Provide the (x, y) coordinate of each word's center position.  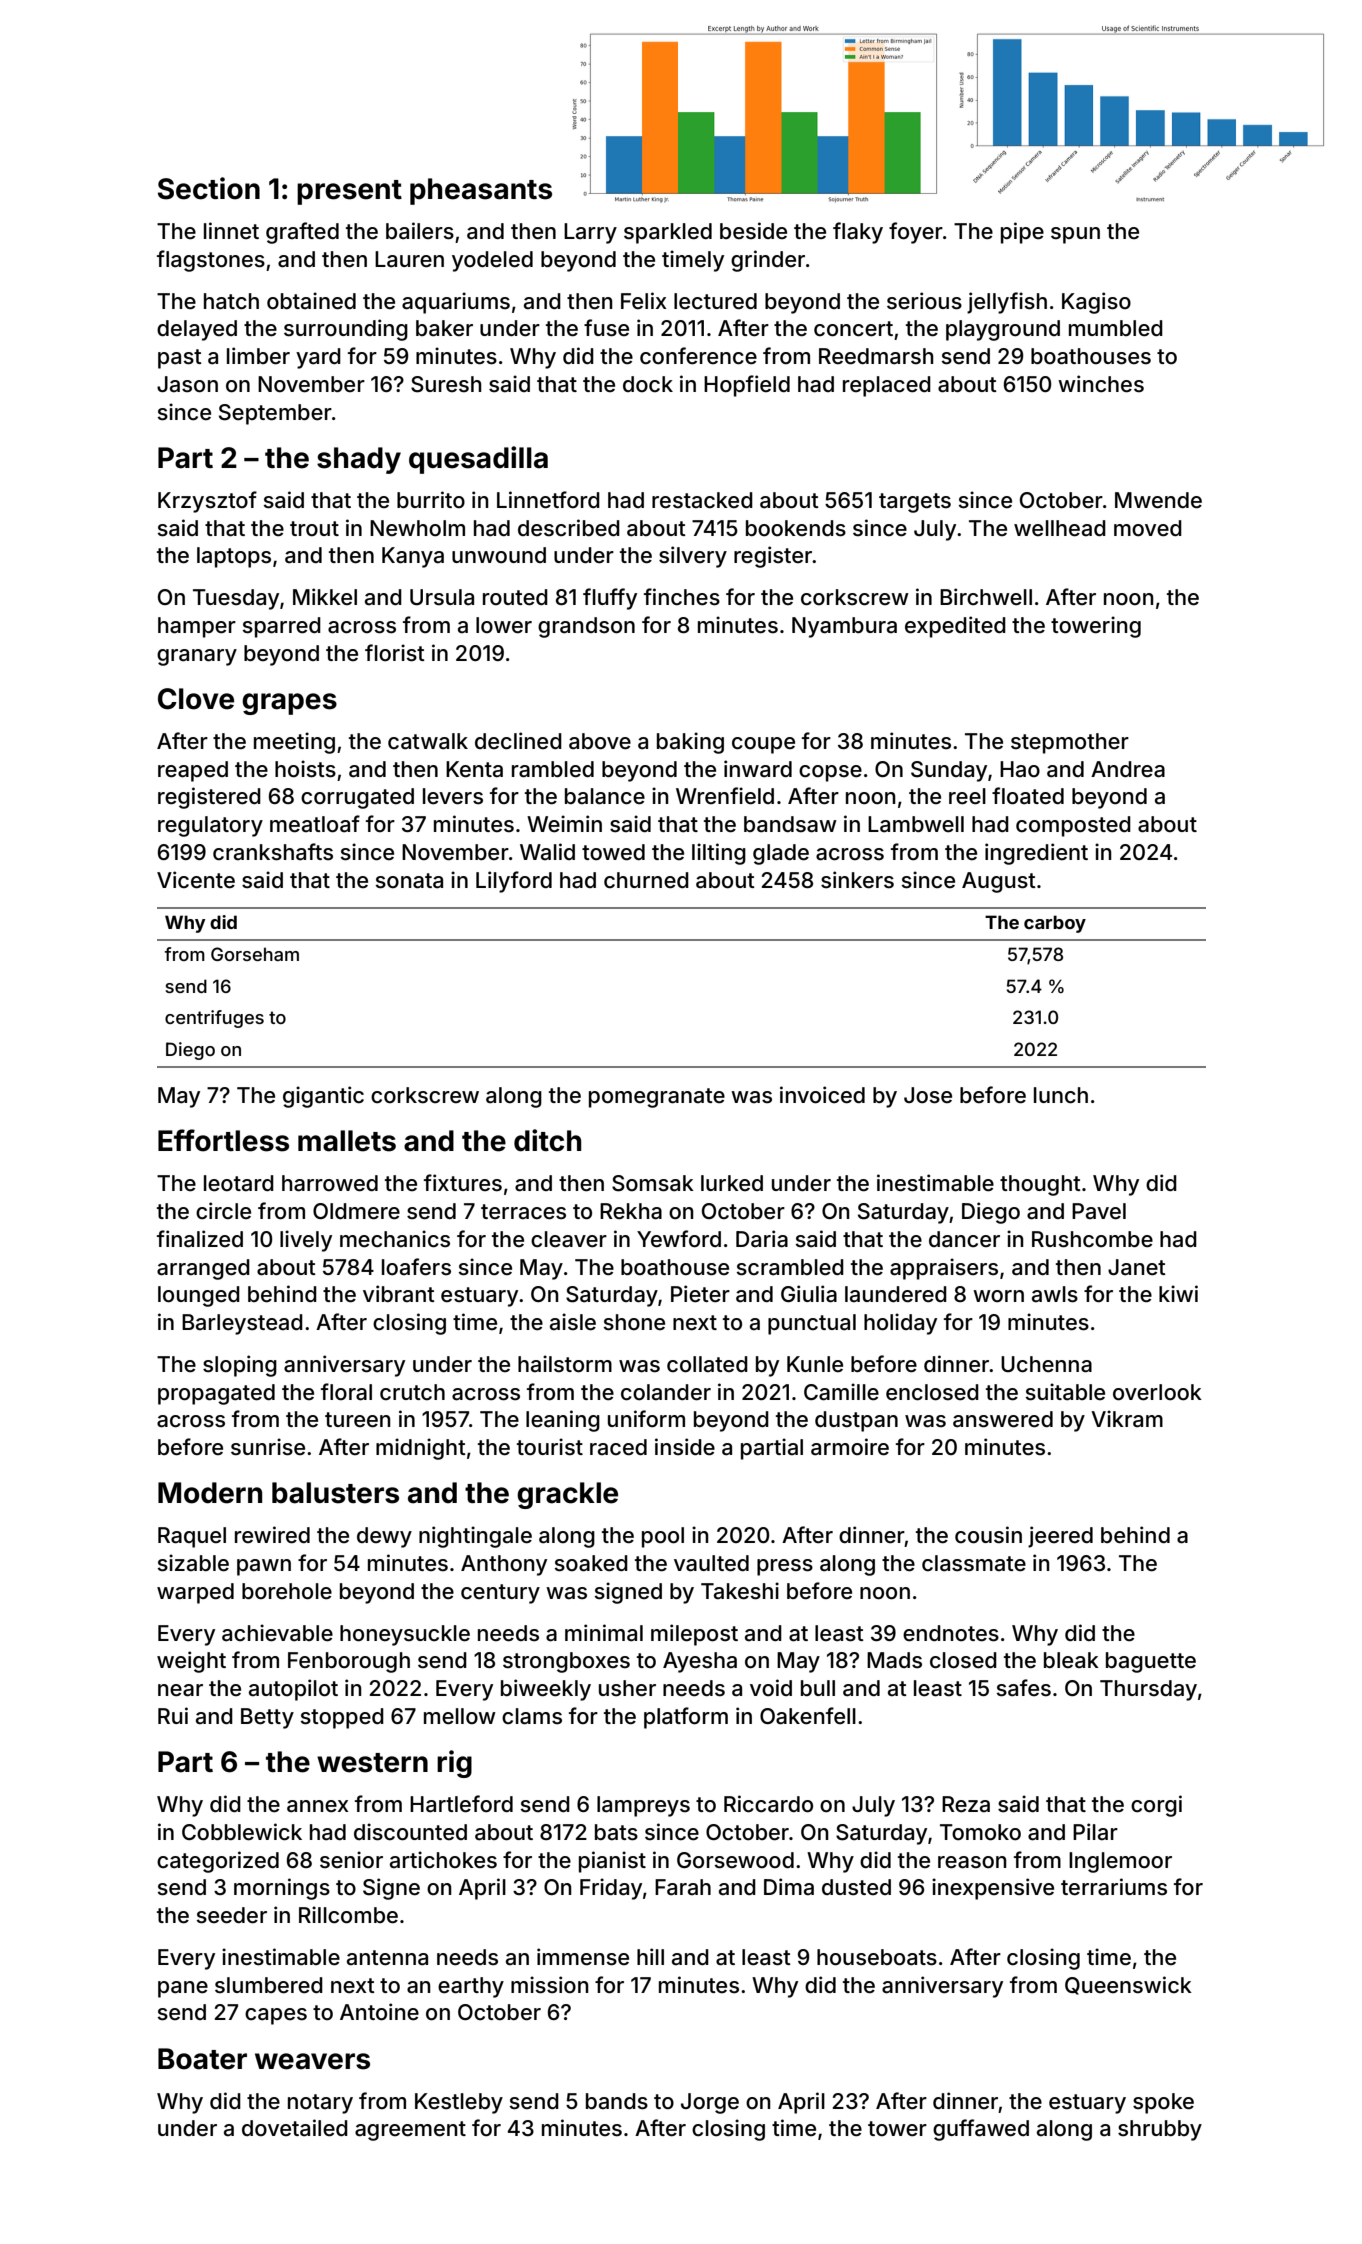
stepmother (1070, 743)
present (349, 192)
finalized (200, 1239)
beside (753, 231)
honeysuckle (405, 1635)
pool (663, 1537)
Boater (202, 2059)
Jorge (710, 2103)
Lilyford (514, 882)
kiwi (1178, 1293)
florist (395, 653)
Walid (547, 851)
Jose (928, 1095)
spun (1075, 235)
